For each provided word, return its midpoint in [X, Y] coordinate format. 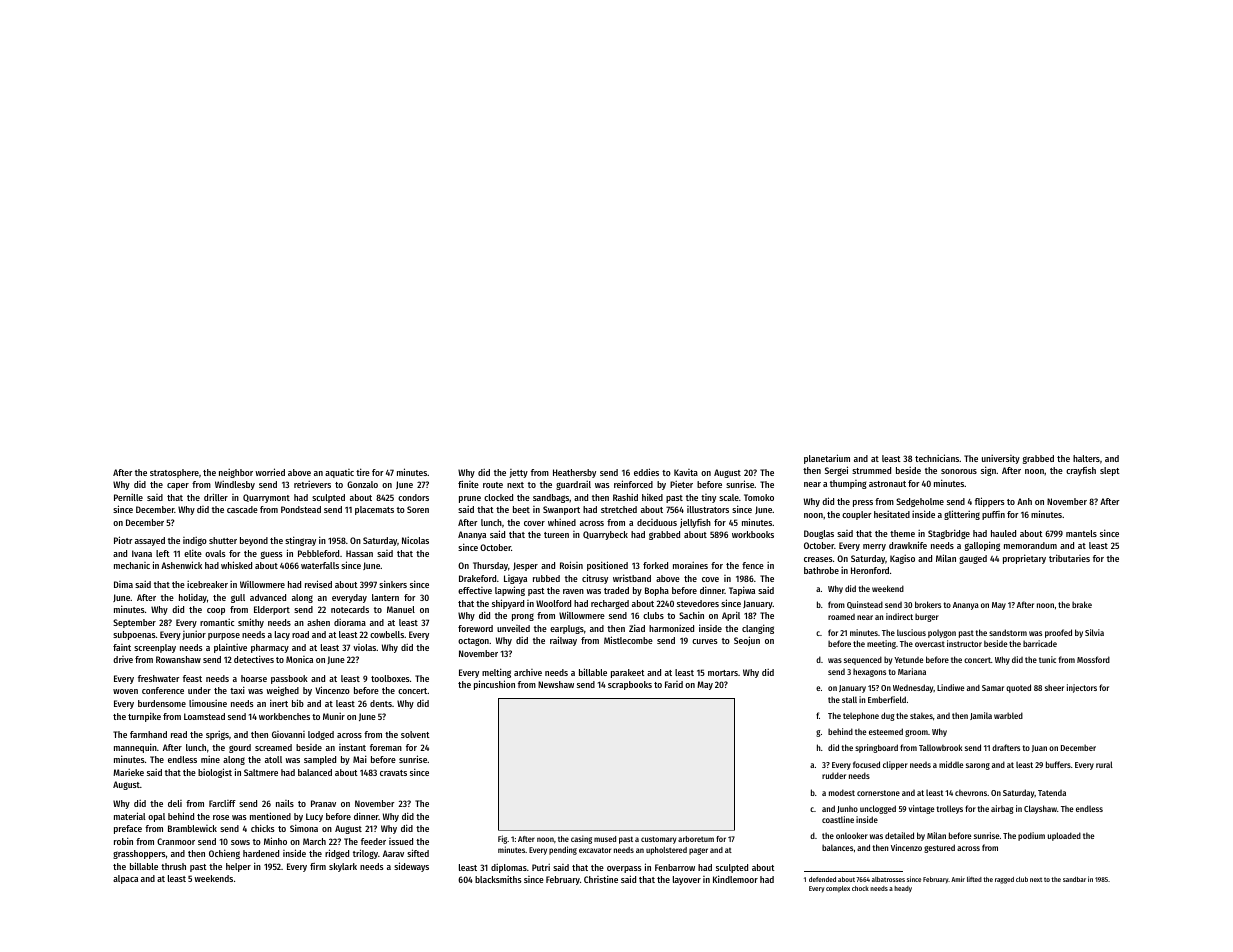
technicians [937, 458]
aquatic [339, 473]
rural [1104, 764]
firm [318, 866]
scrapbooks [630, 685]
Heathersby [574, 473]
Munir [334, 716]
